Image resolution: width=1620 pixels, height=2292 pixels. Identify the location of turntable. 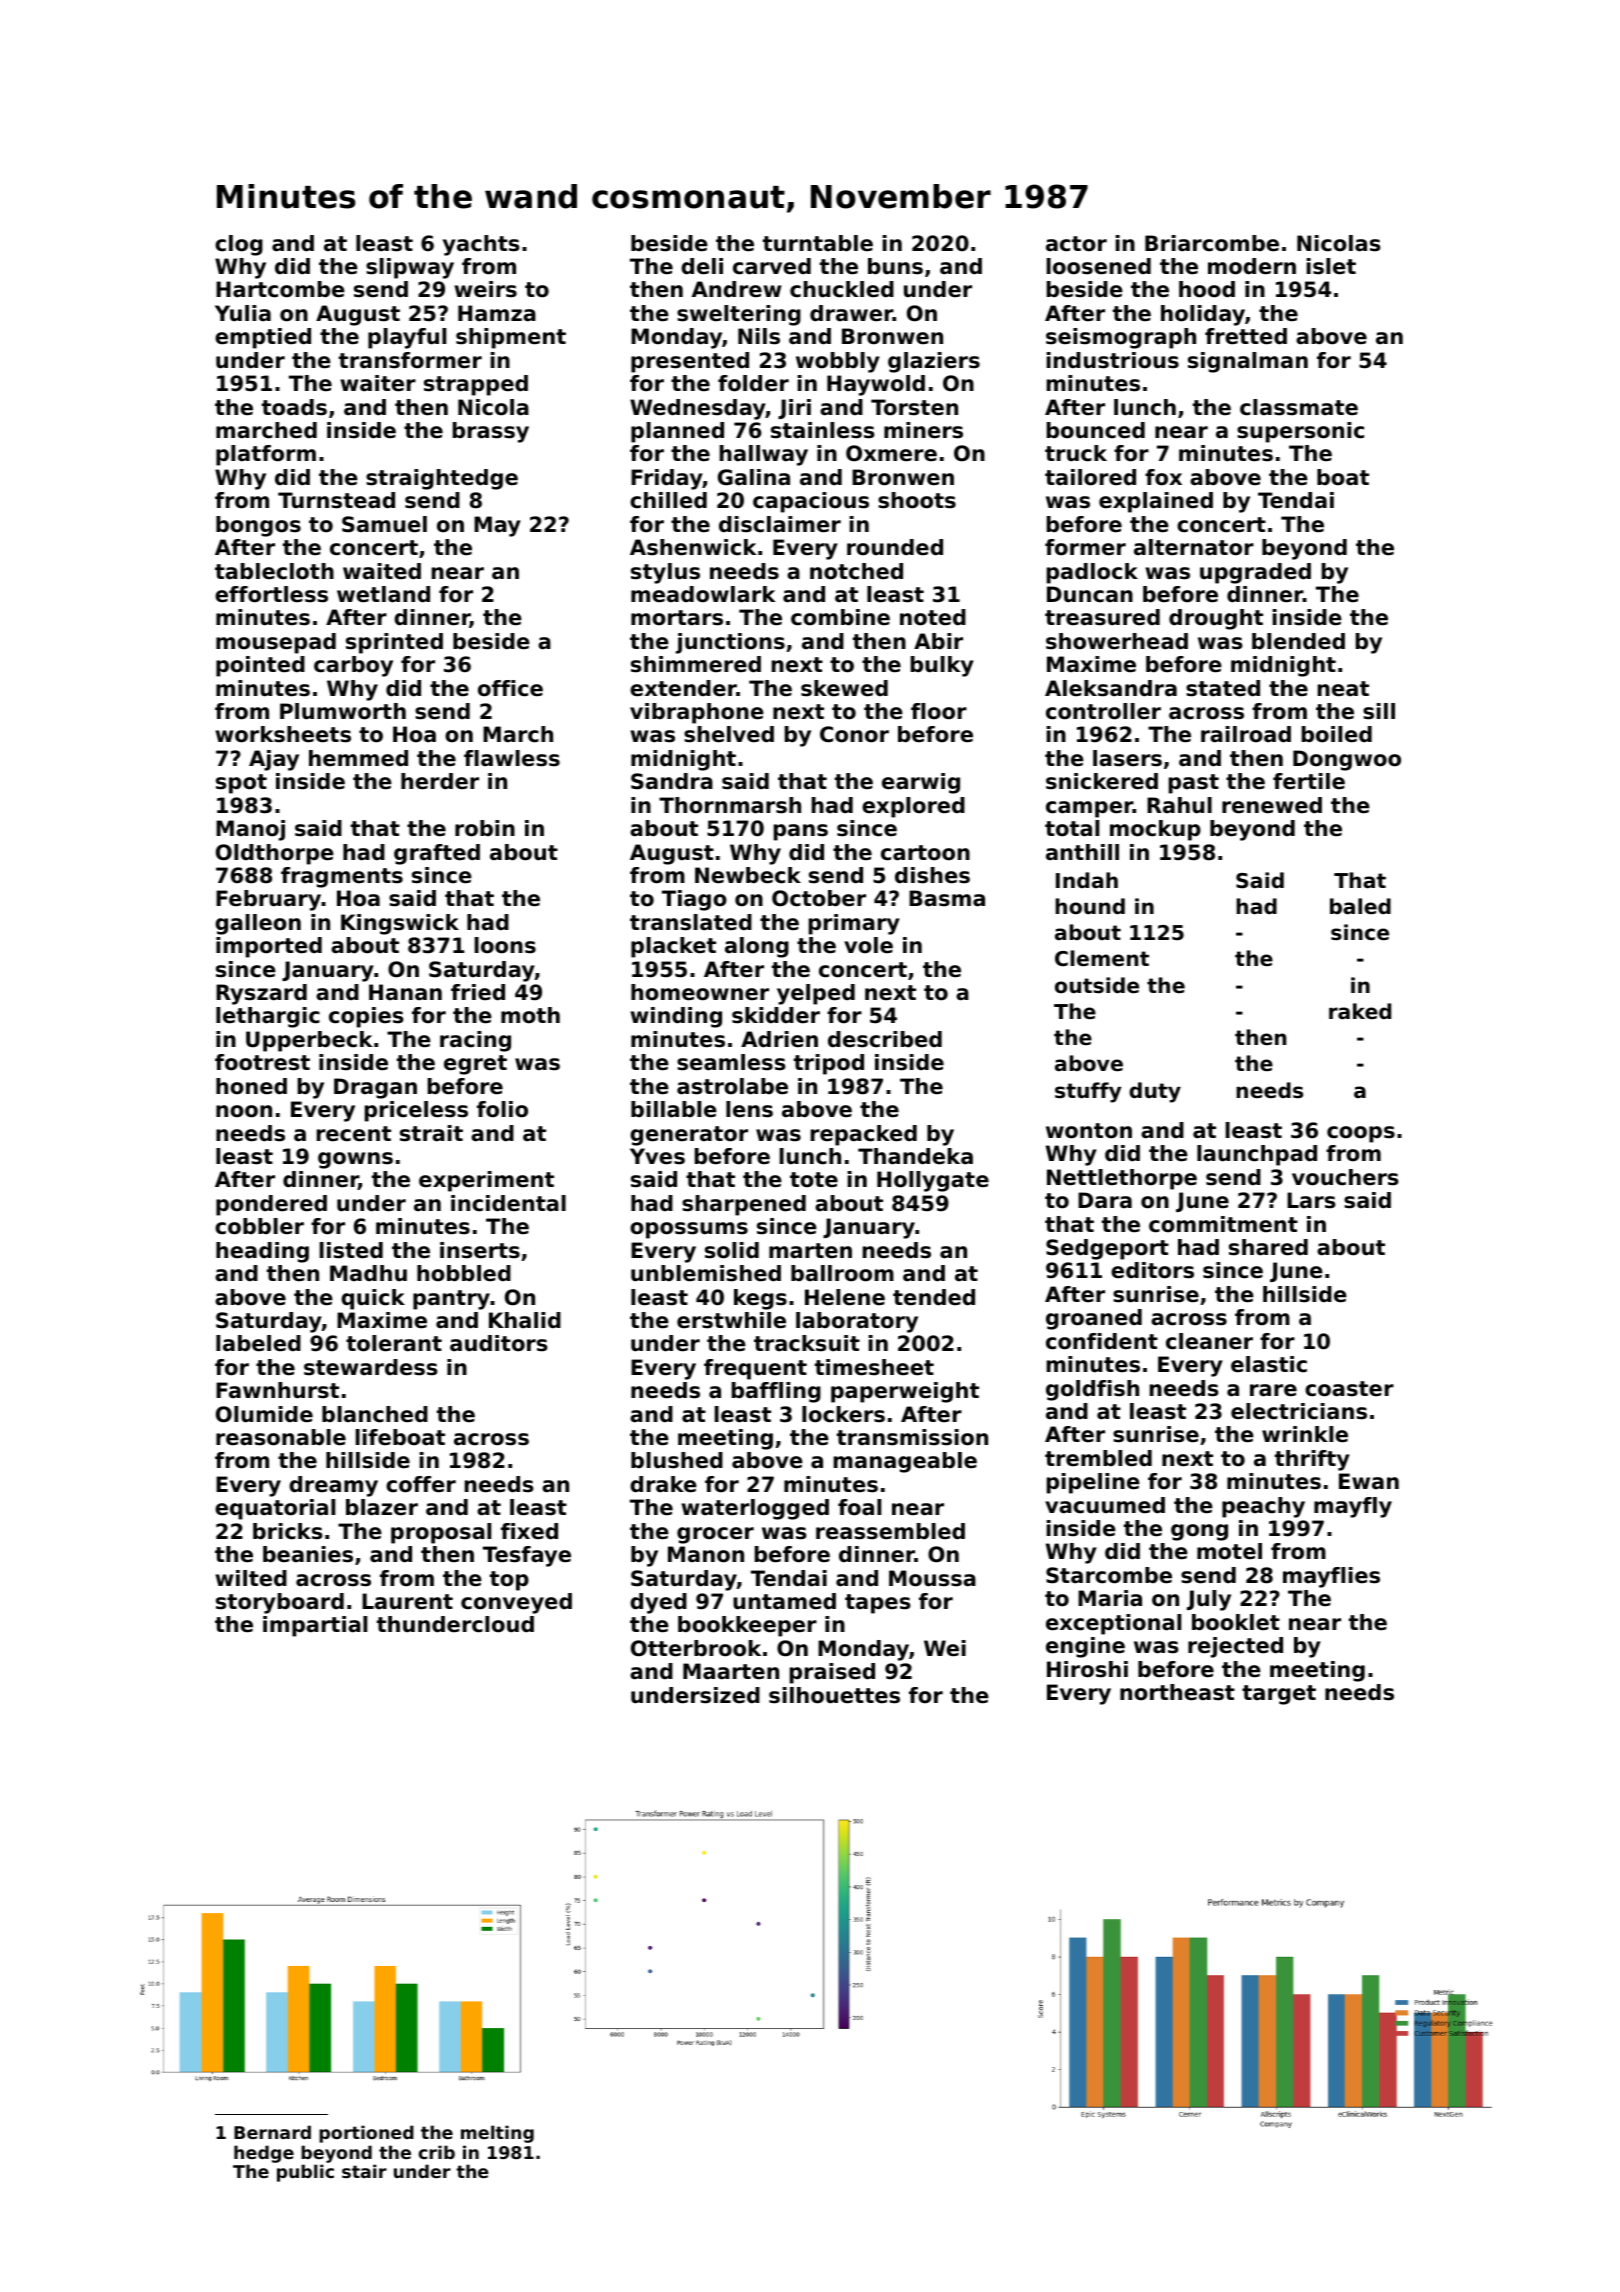
(818, 243).
